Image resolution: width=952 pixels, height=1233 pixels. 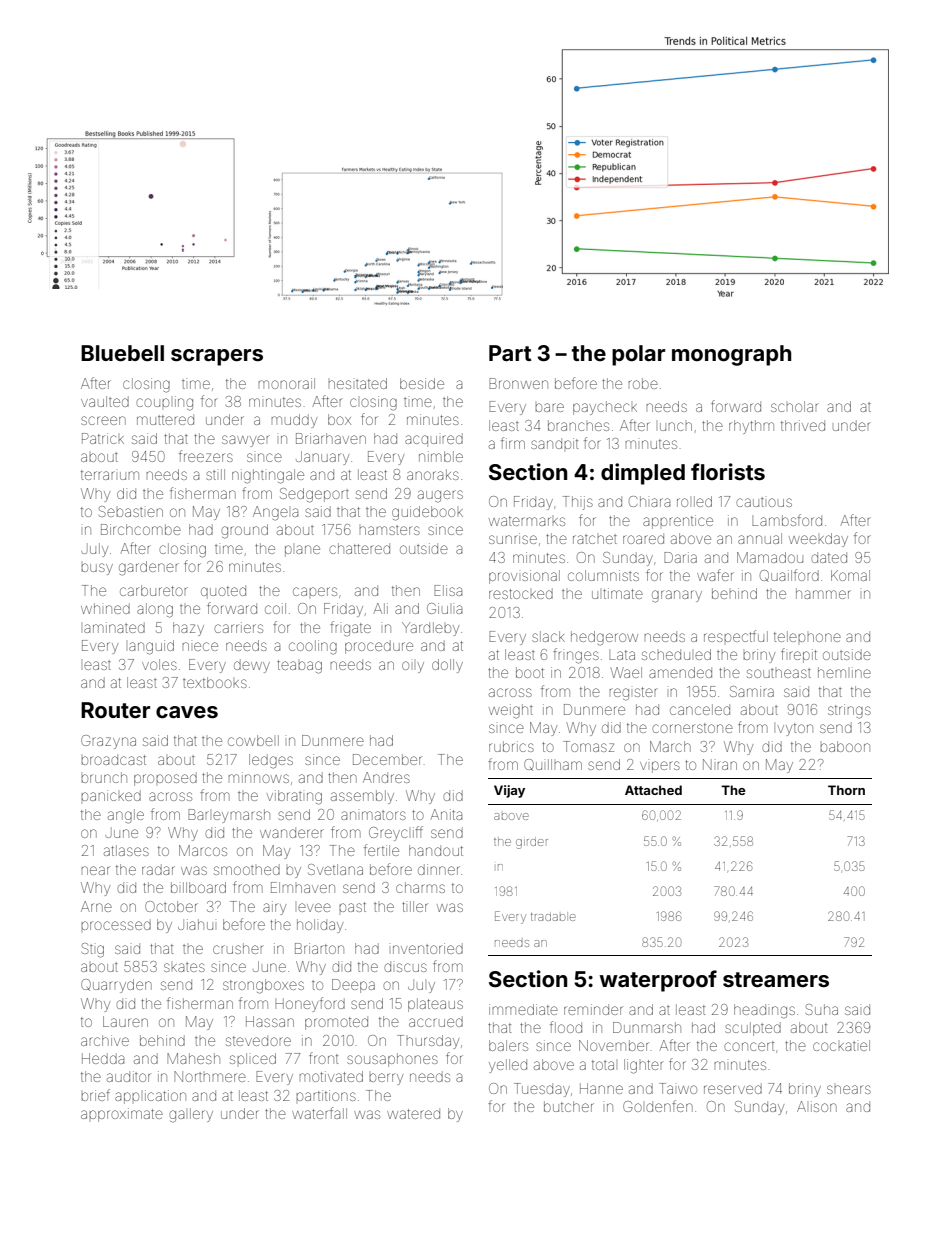 I want to click on proposed, so click(x=165, y=779).
